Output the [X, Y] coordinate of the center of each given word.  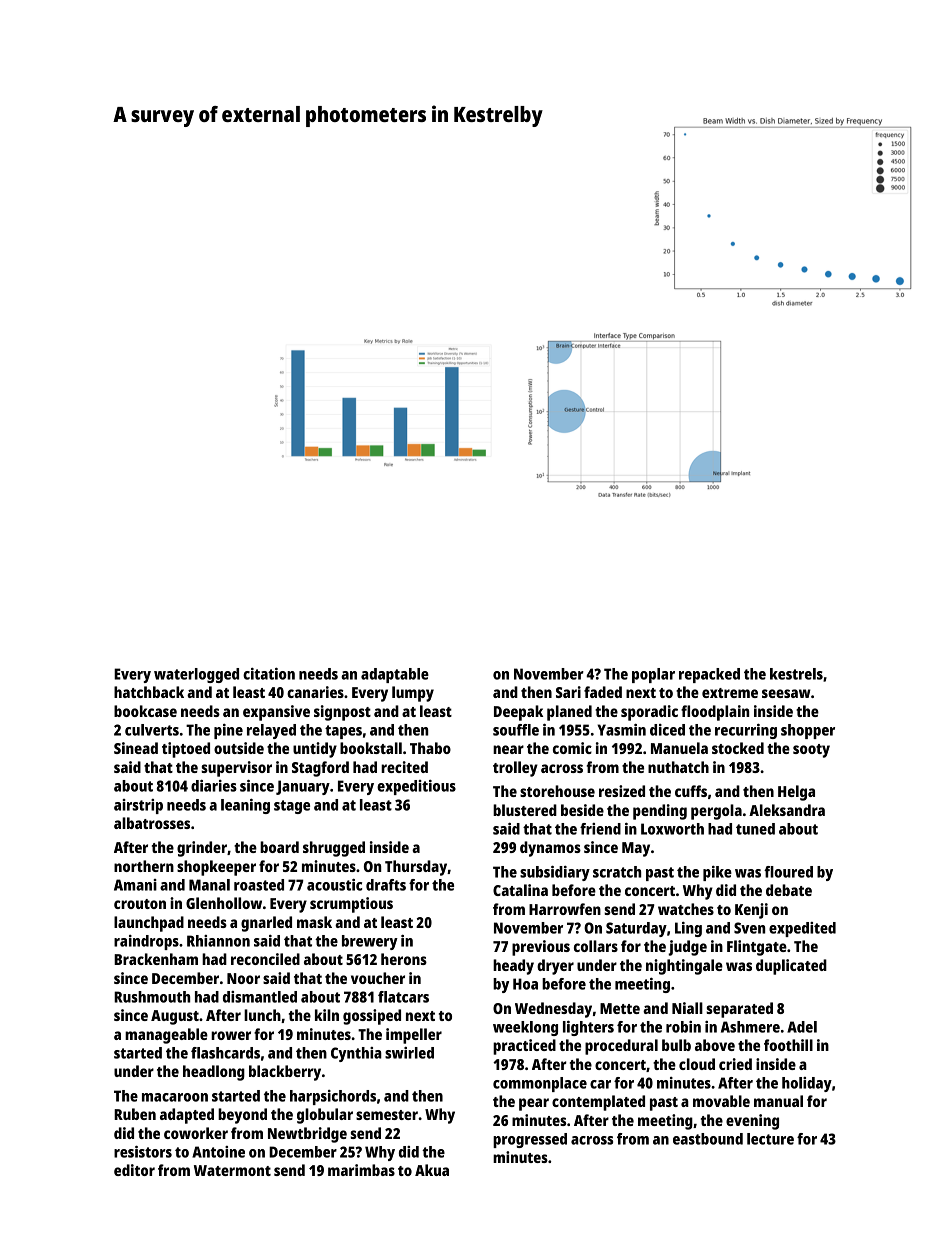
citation [269, 674]
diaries [214, 786]
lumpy [413, 694]
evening [752, 1122]
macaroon [175, 1097]
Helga [796, 793]
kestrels [796, 674]
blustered [525, 810]
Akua [432, 1170]
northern [144, 866]
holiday [807, 1084]
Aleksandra [787, 810]
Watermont [232, 1170]
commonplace [540, 1084]
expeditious [416, 787]
